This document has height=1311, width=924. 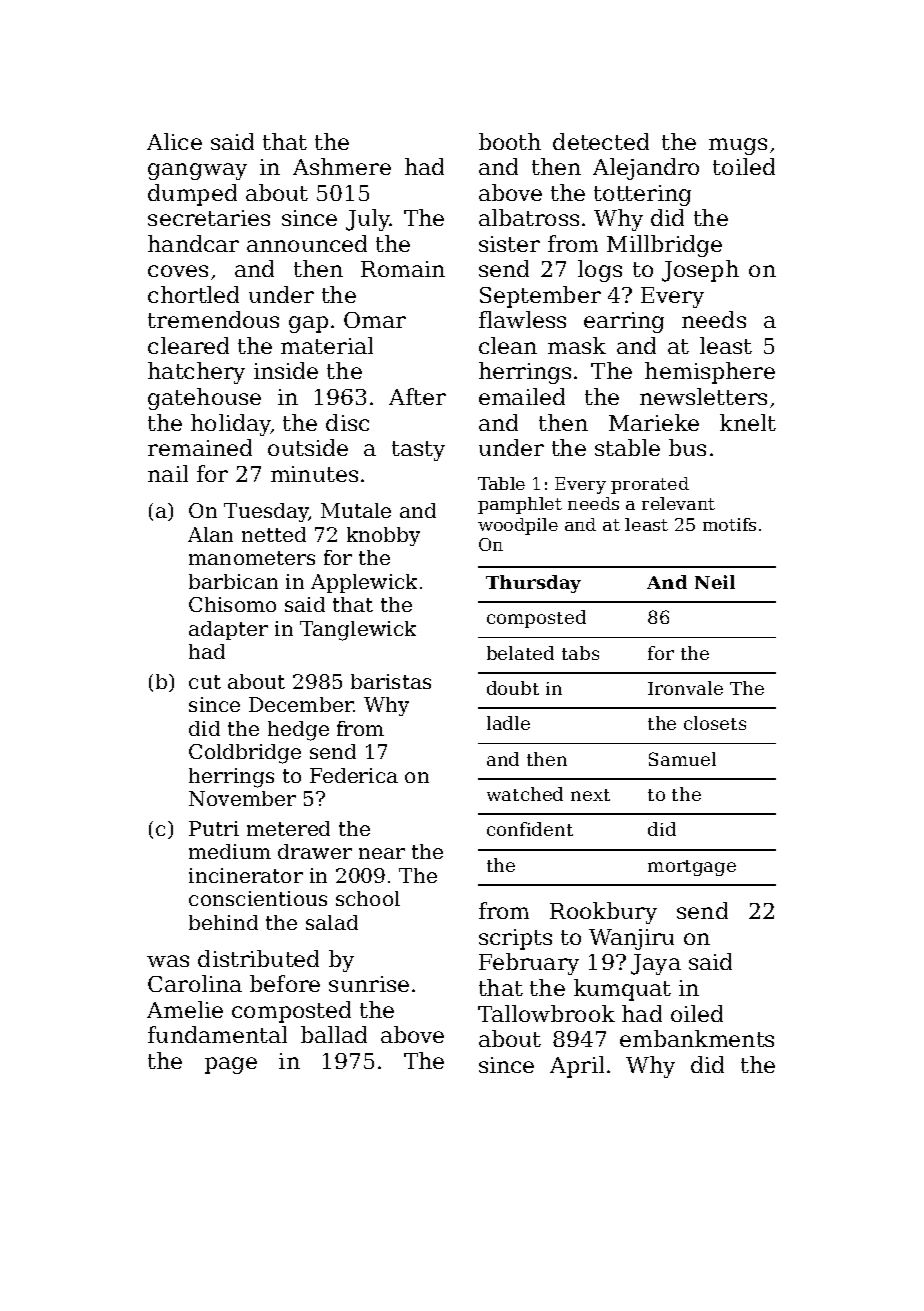 I want to click on mortgage, so click(x=692, y=868).
